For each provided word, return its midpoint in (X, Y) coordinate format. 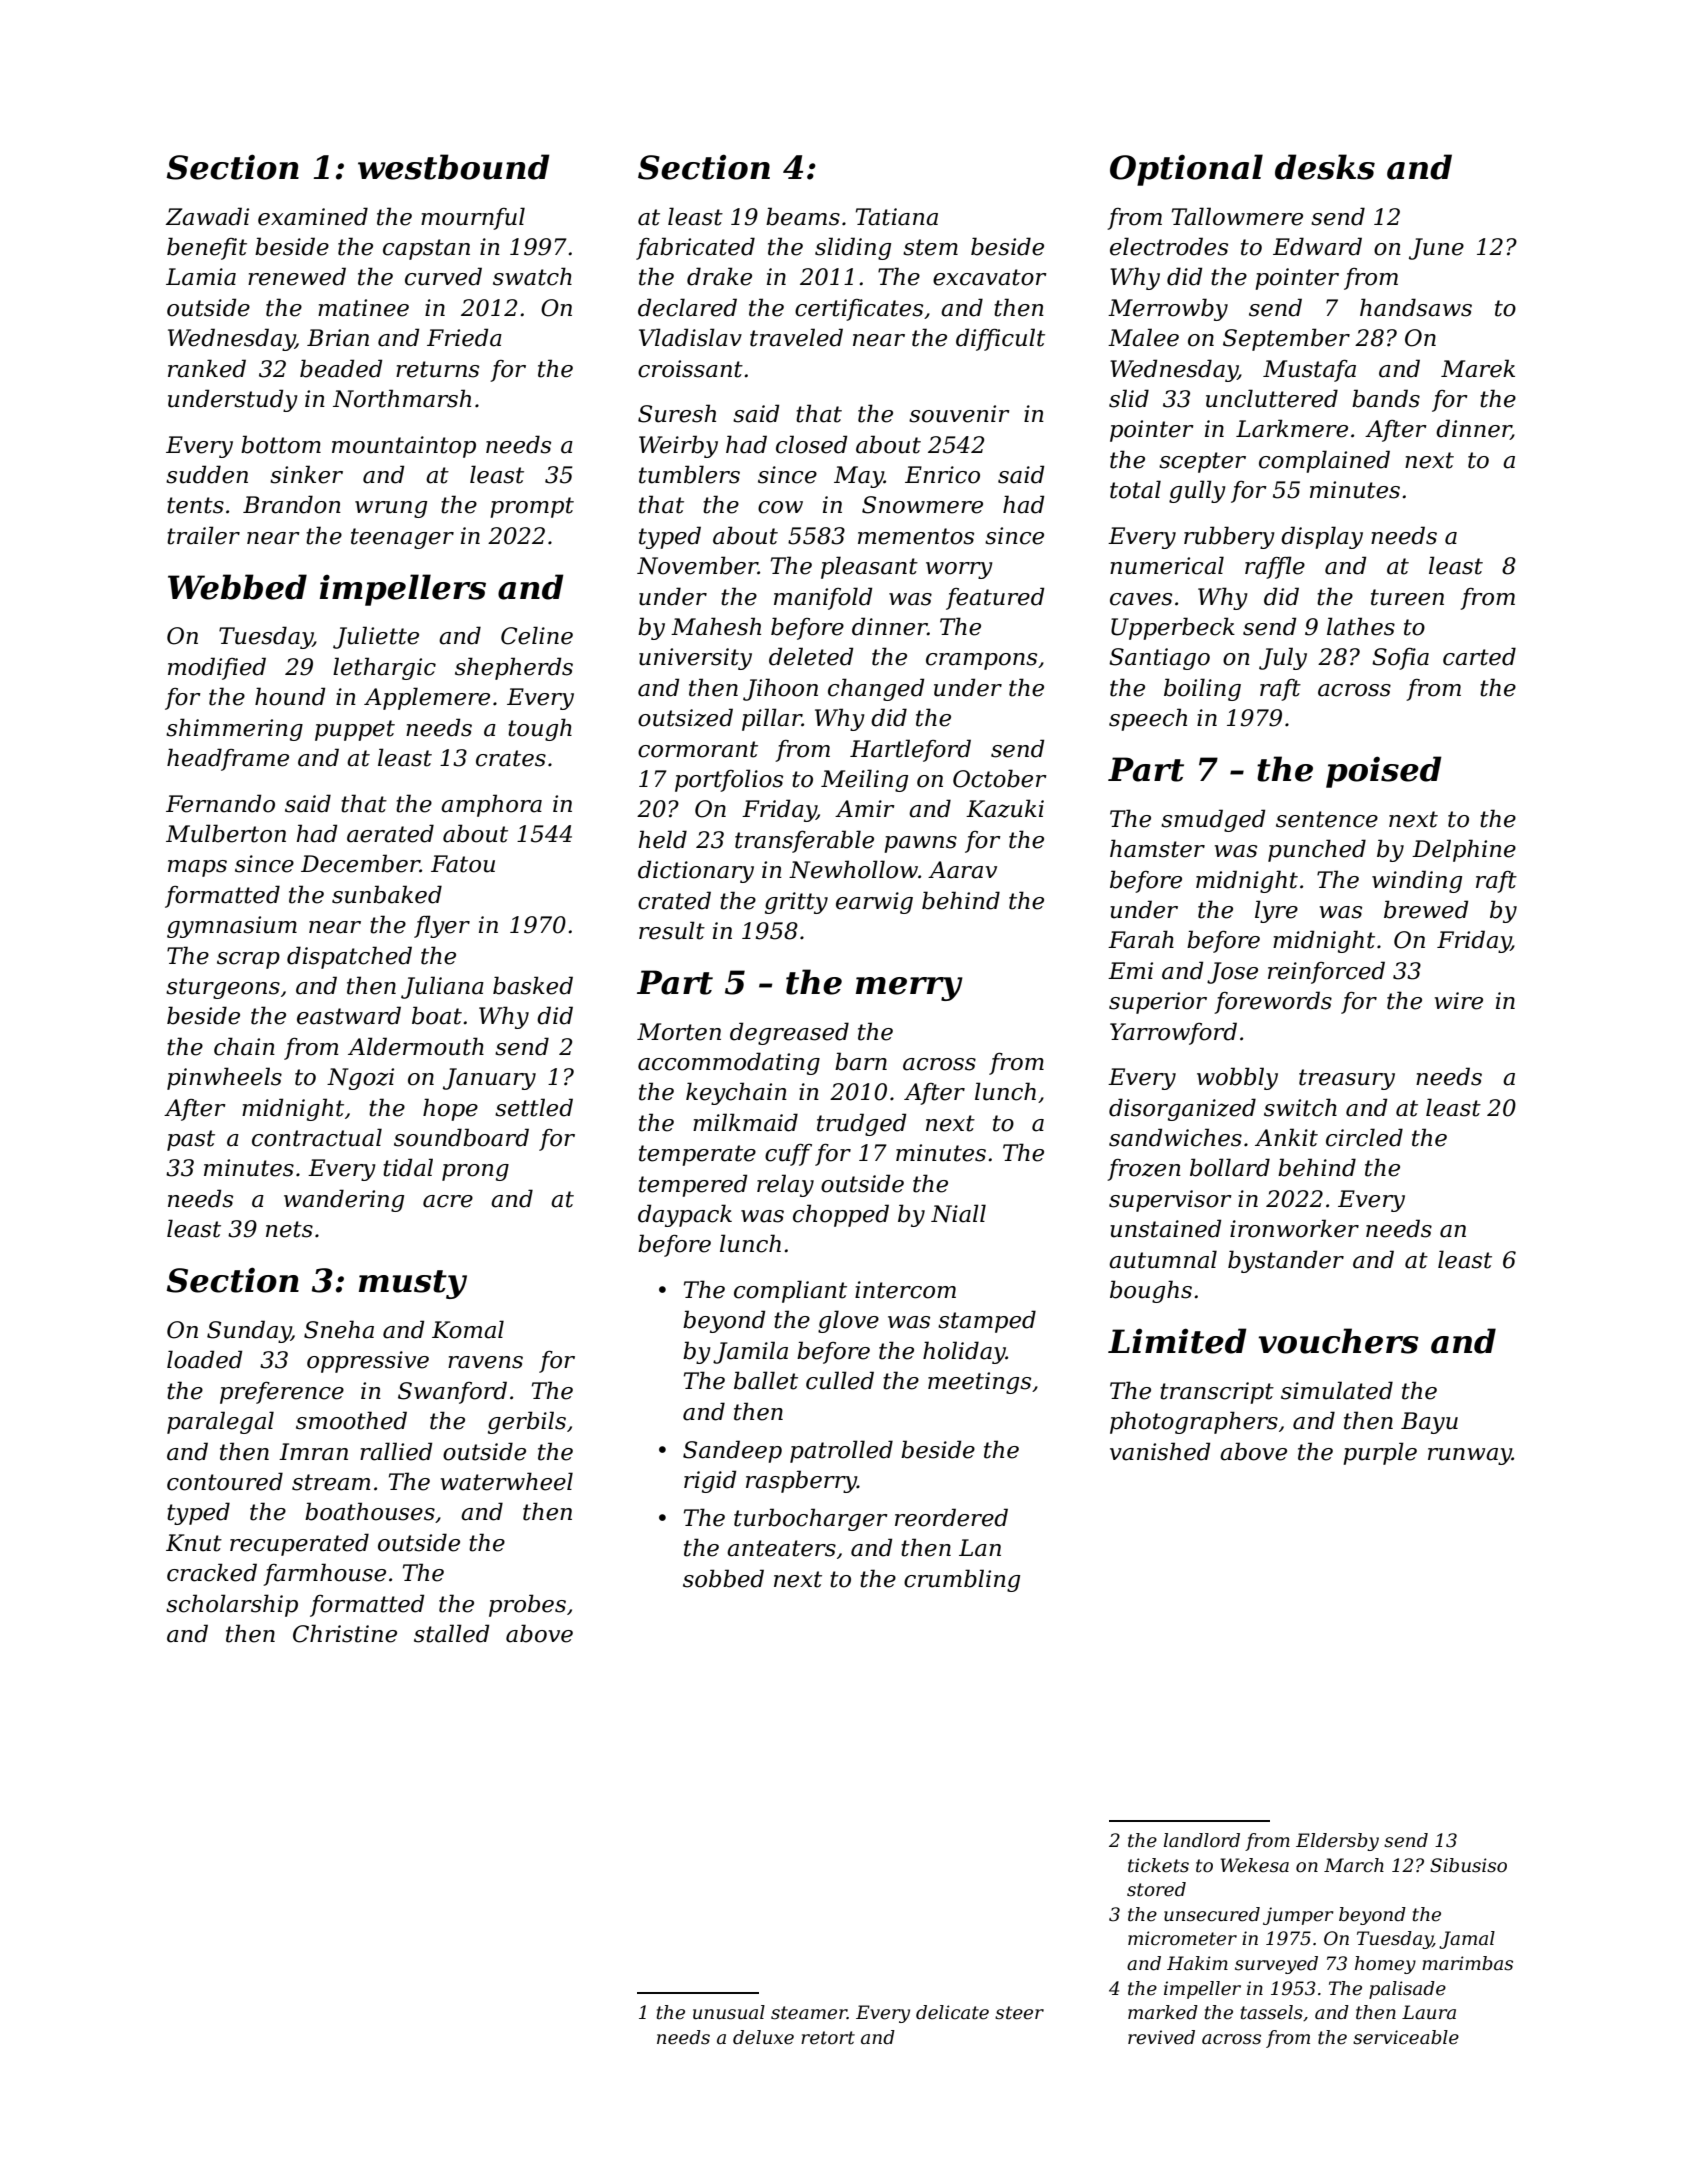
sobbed (723, 1578)
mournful (473, 218)
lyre (1276, 911)
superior (1158, 1003)
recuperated (299, 1544)
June (1436, 249)
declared (687, 307)
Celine (537, 635)
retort (828, 2038)
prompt (532, 507)
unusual (729, 2012)
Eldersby (1337, 1842)
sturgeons (223, 988)
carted (1479, 656)
